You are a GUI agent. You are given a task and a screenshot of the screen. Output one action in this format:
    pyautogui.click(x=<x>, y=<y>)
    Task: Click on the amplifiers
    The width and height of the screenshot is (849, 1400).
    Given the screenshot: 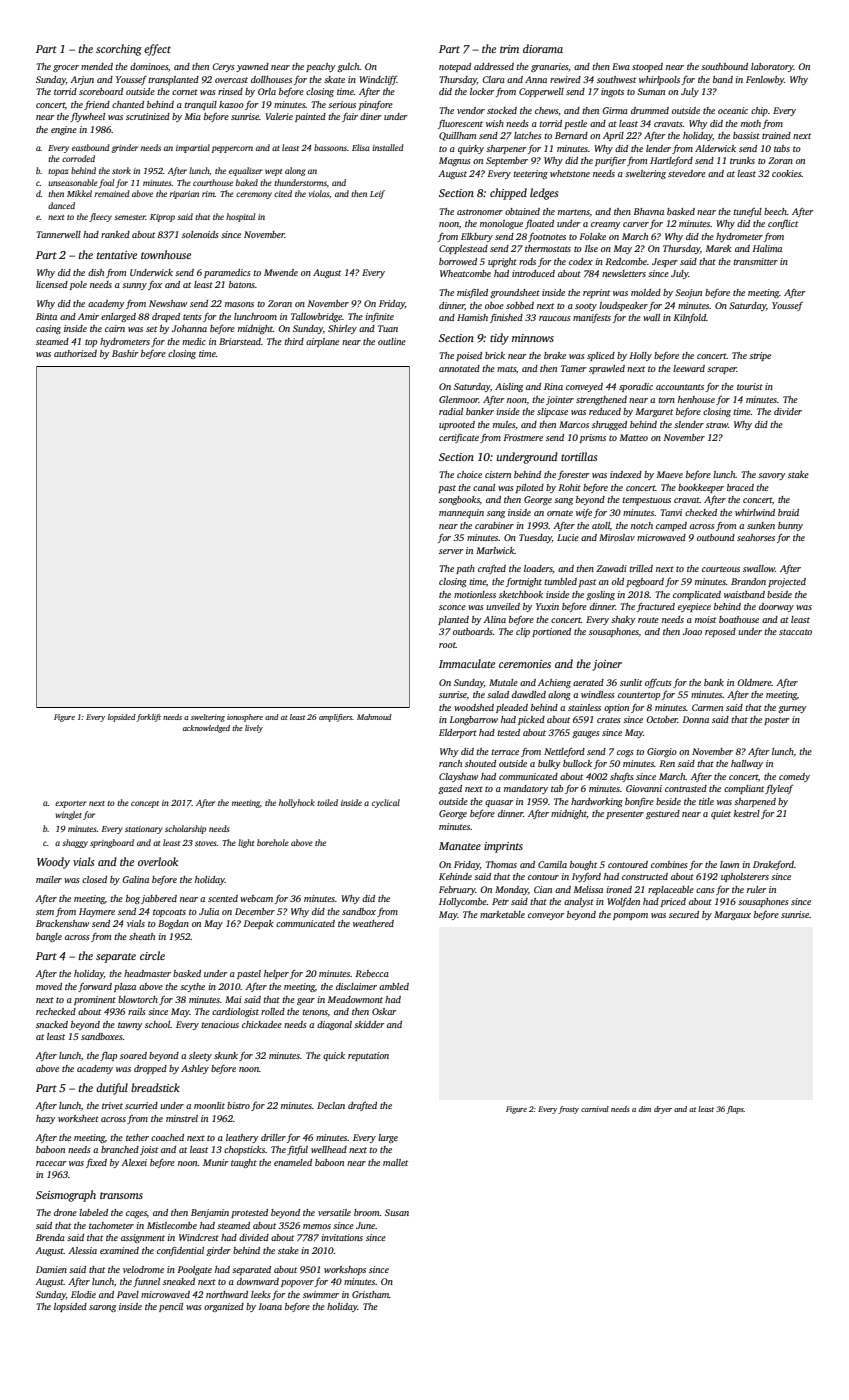 What is the action you would take?
    pyautogui.click(x=335, y=718)
